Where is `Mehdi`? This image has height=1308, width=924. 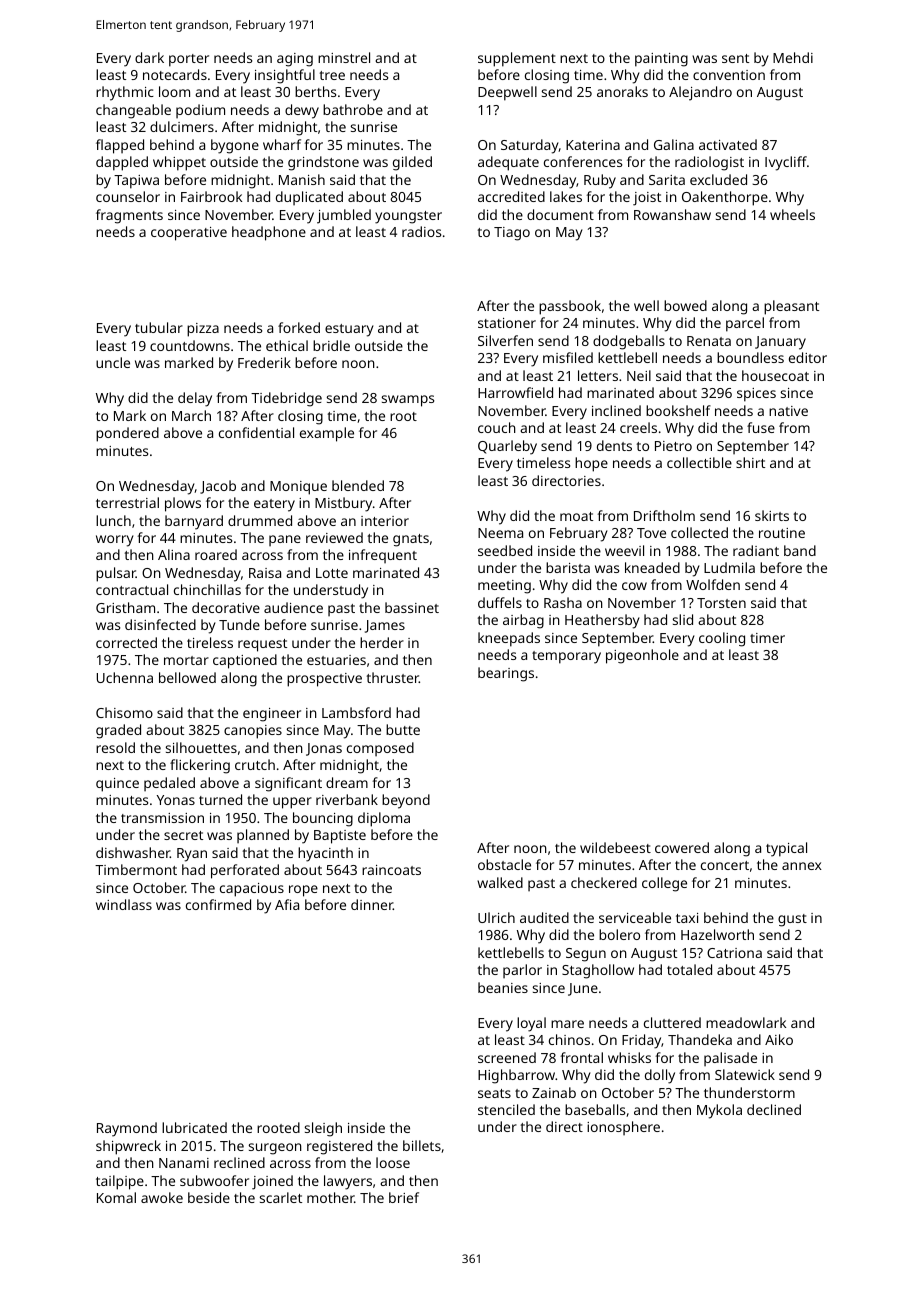
Mehdi is located at coordinates (793, 57).
